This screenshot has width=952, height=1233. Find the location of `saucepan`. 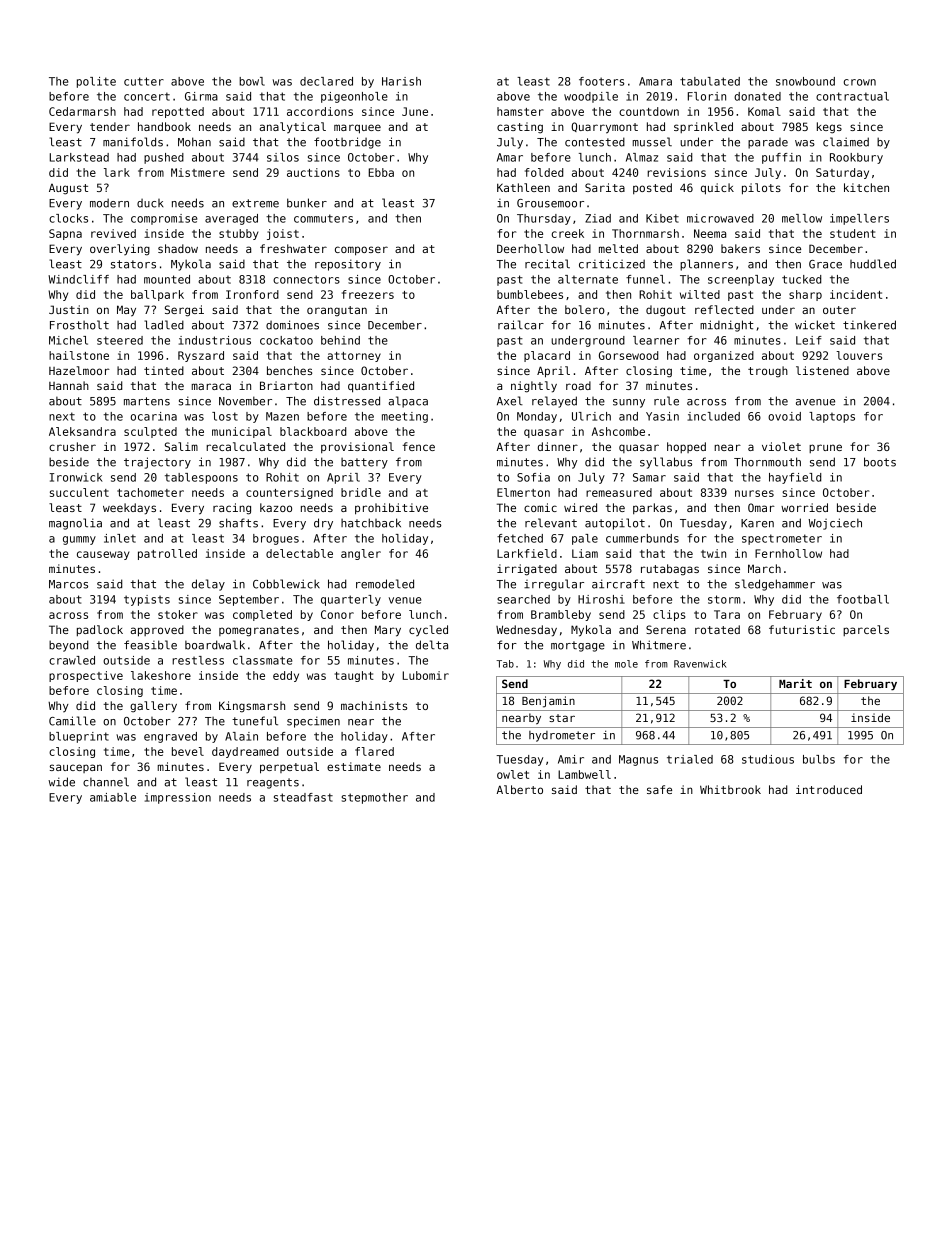

saucepan is located at coordinates (76, 768).
